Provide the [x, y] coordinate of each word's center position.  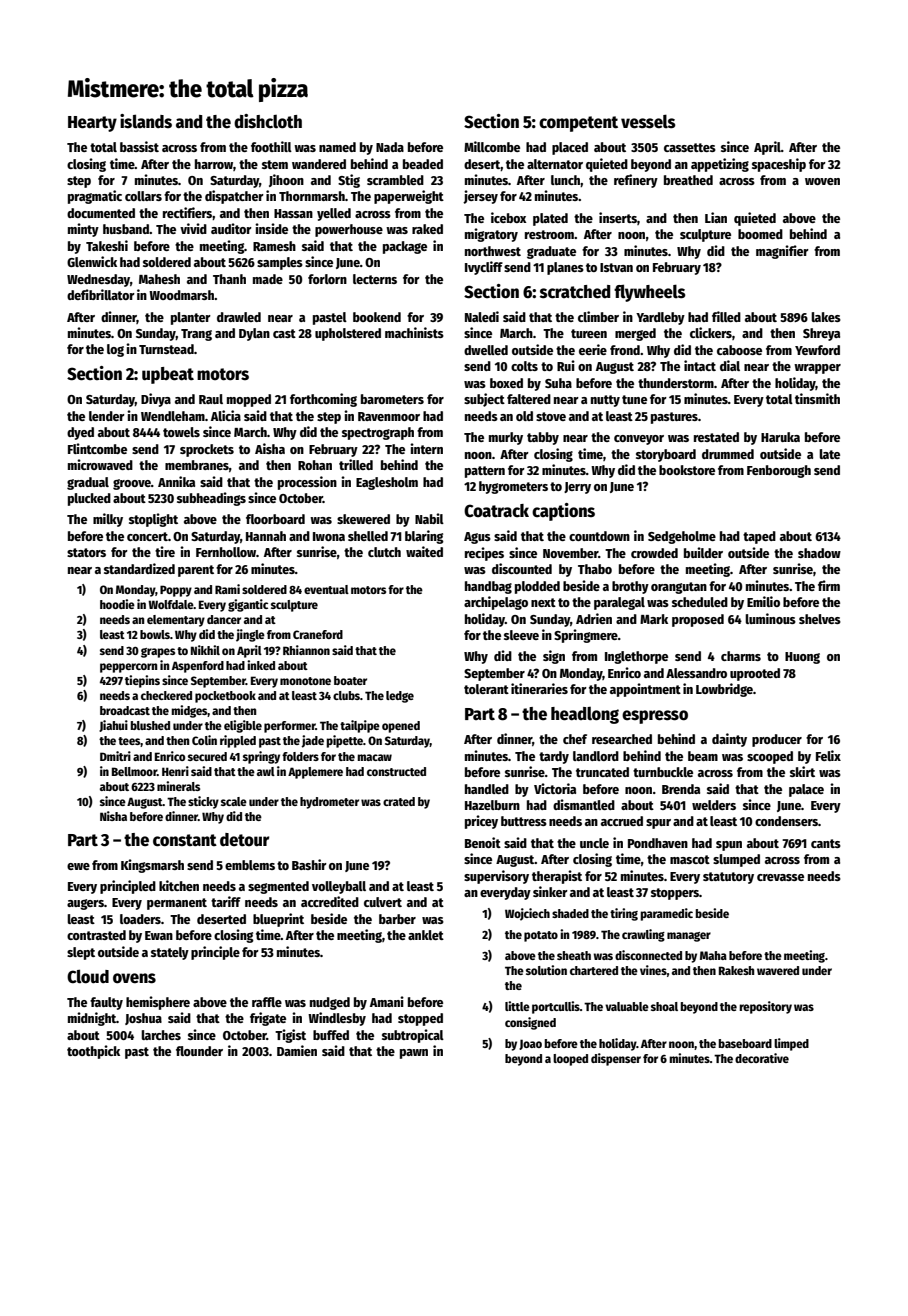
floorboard [275, 519]
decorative [762, 1058]
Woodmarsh [181, 295]
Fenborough [779, 471]
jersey [480, 197]
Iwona [329, 536]
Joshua [143, 1019]
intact [700, 365]
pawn [414, 1054]
